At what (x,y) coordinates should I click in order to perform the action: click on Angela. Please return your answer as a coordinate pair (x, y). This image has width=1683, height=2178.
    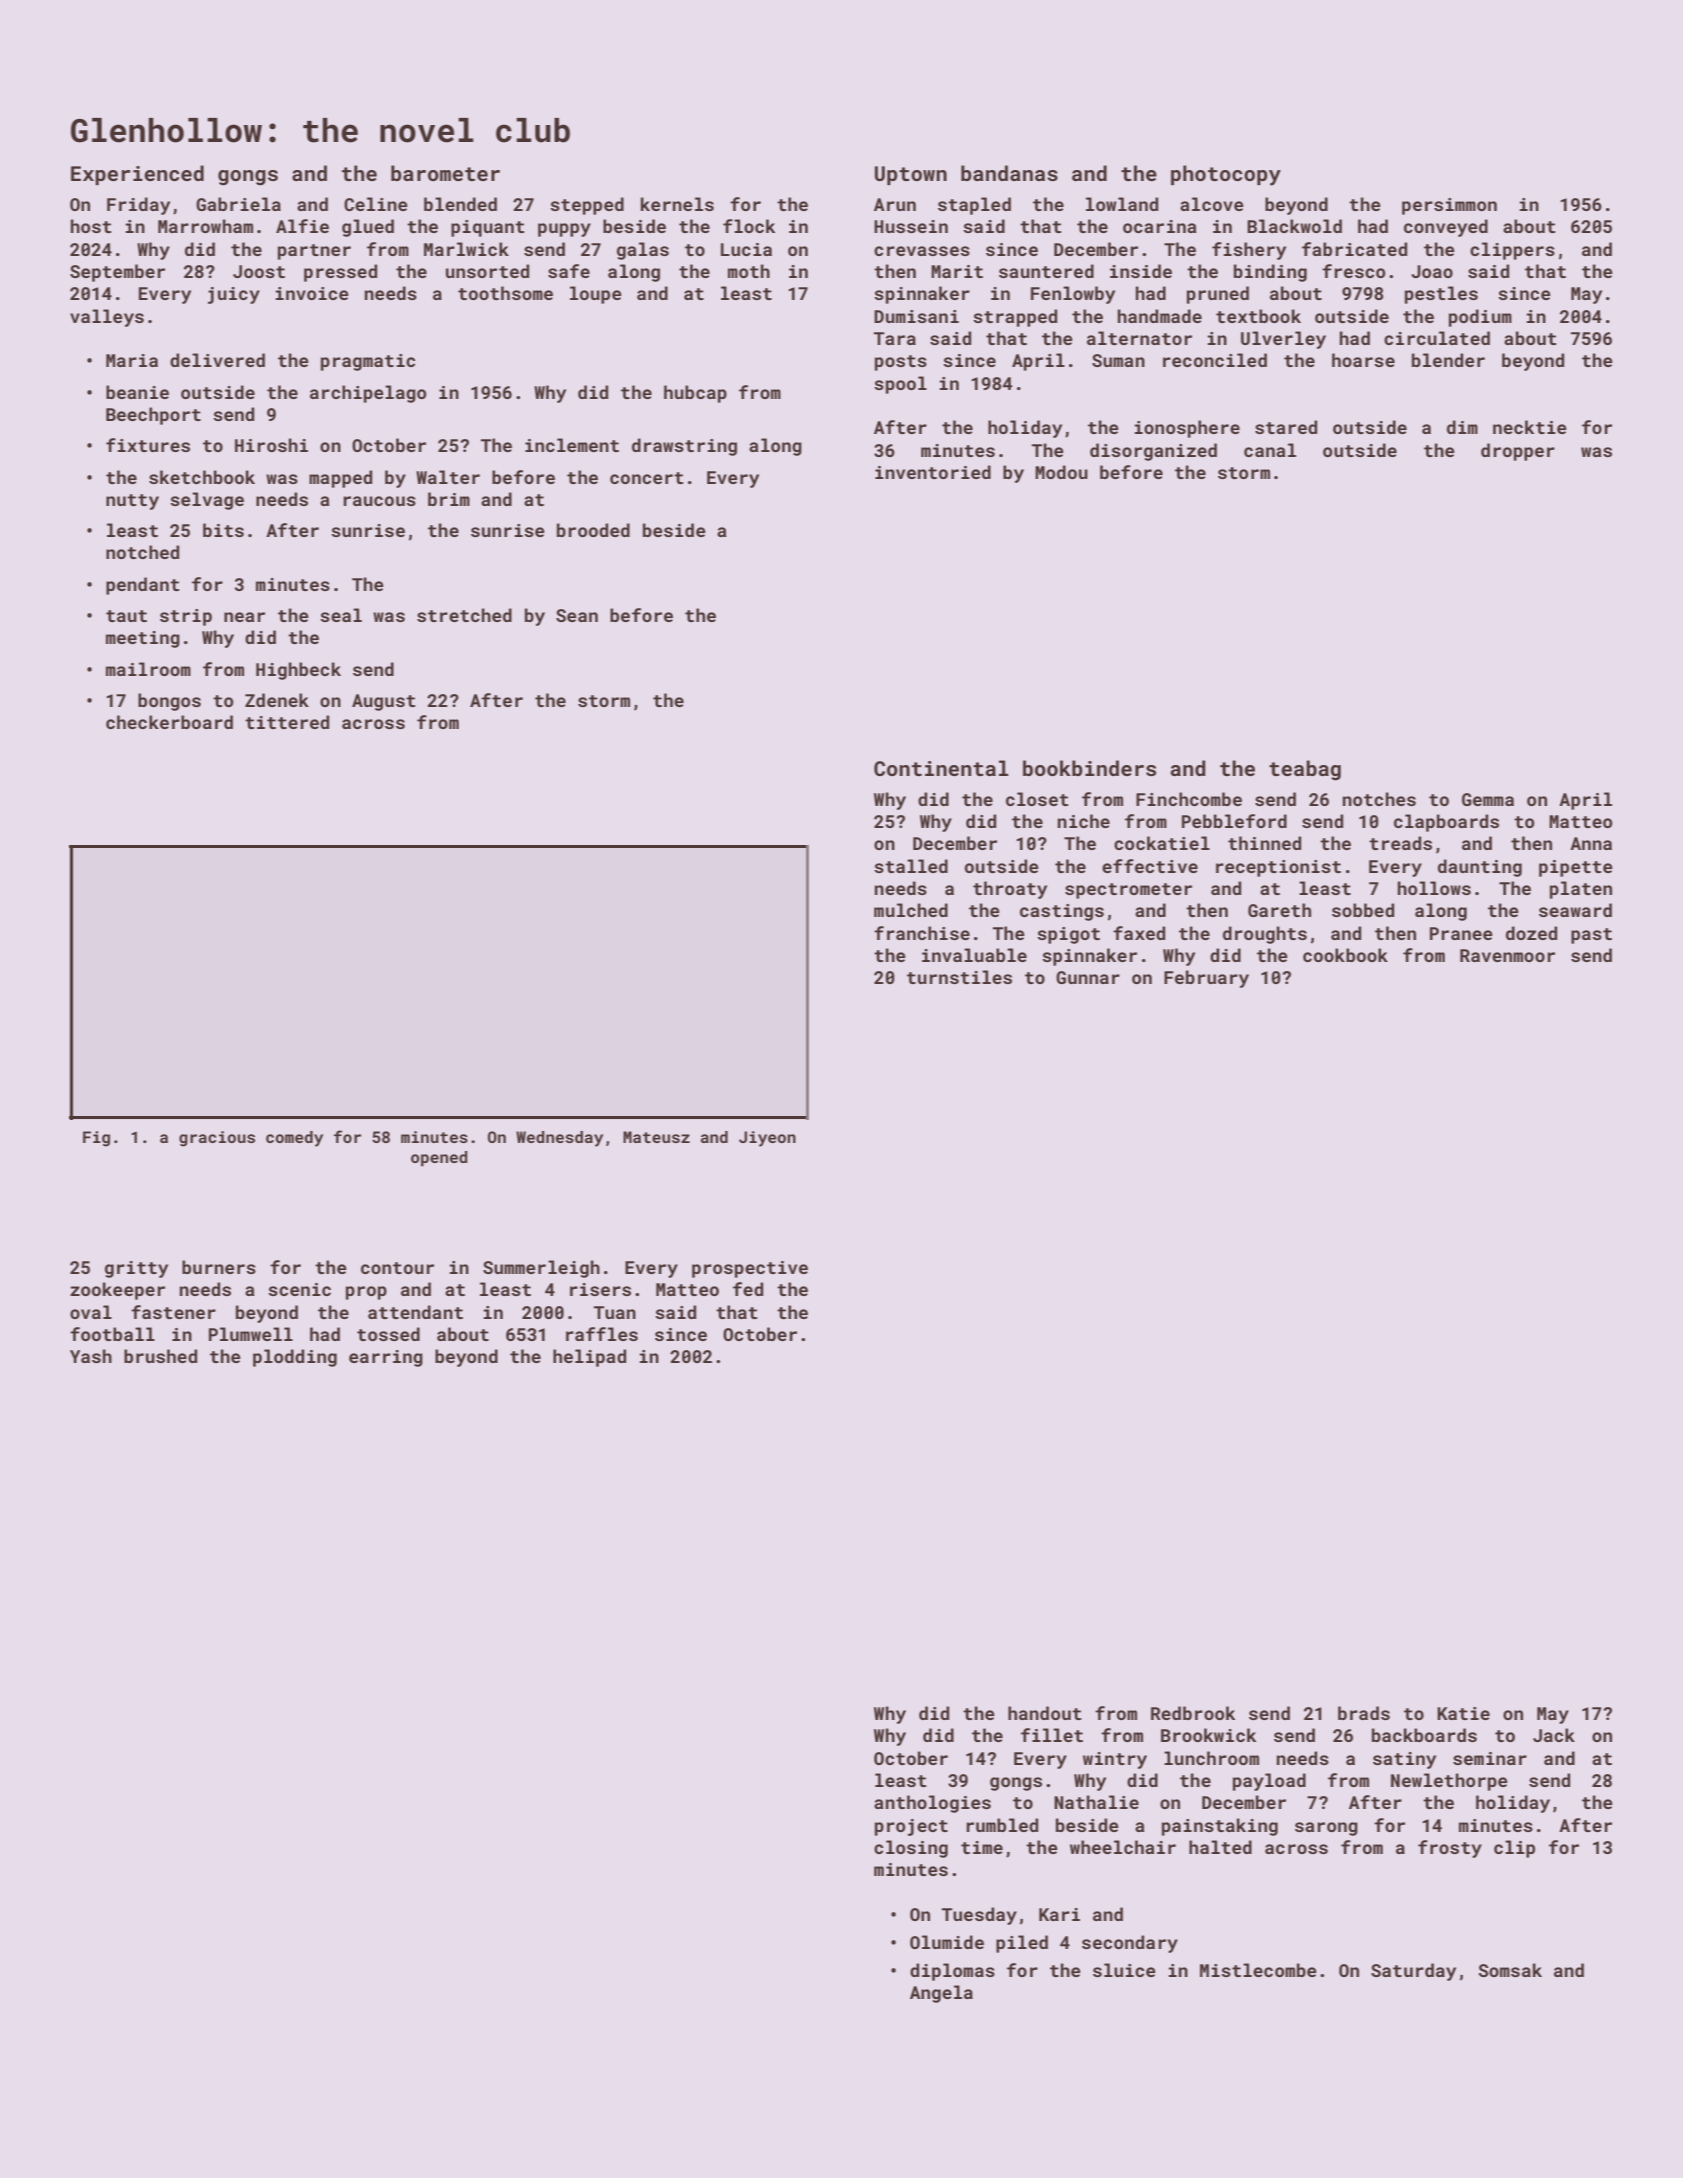
    Looking at the image, I should click on (941, 1994).
